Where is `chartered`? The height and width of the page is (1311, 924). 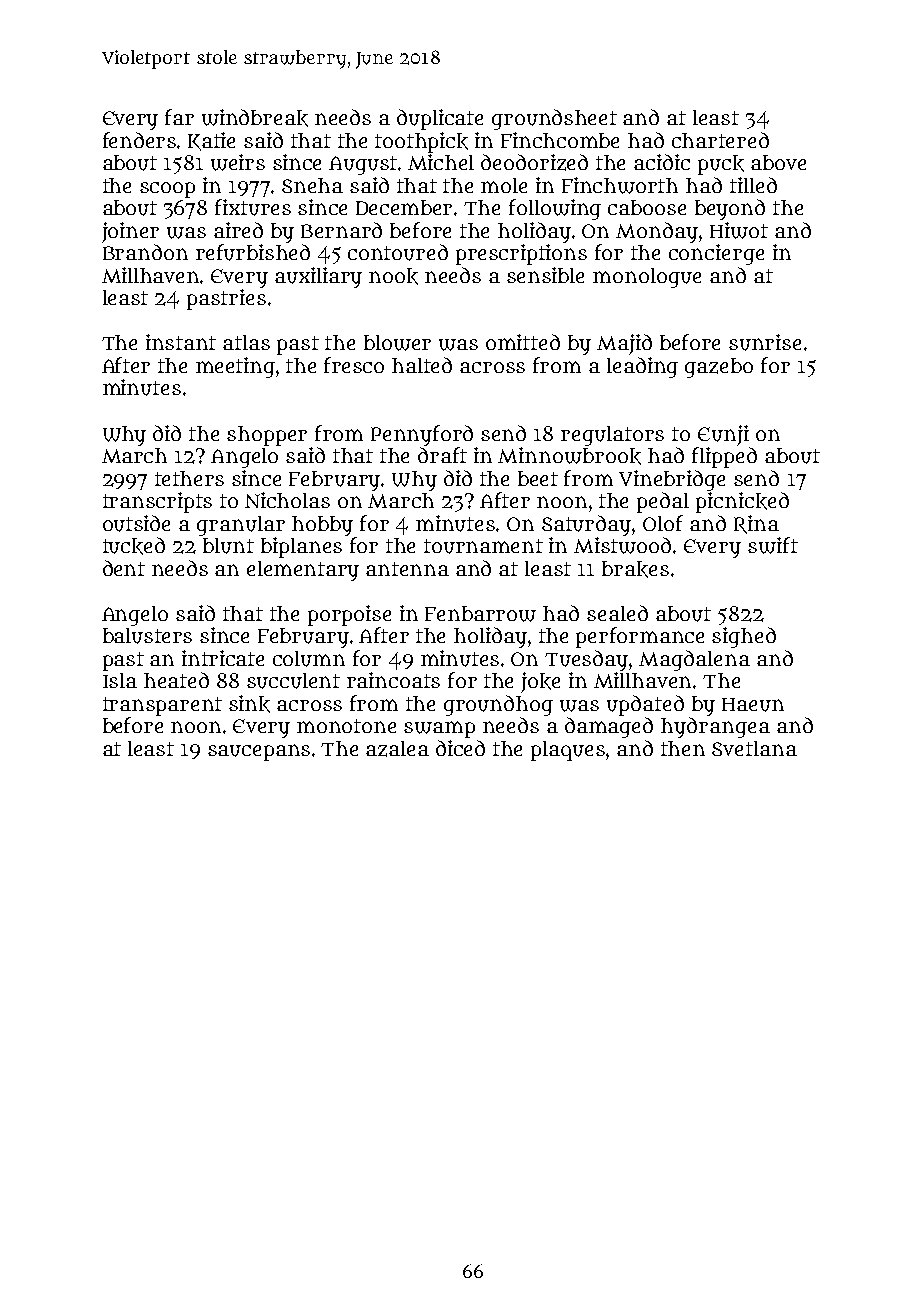 chartered is located at coordinates (720, 140).
